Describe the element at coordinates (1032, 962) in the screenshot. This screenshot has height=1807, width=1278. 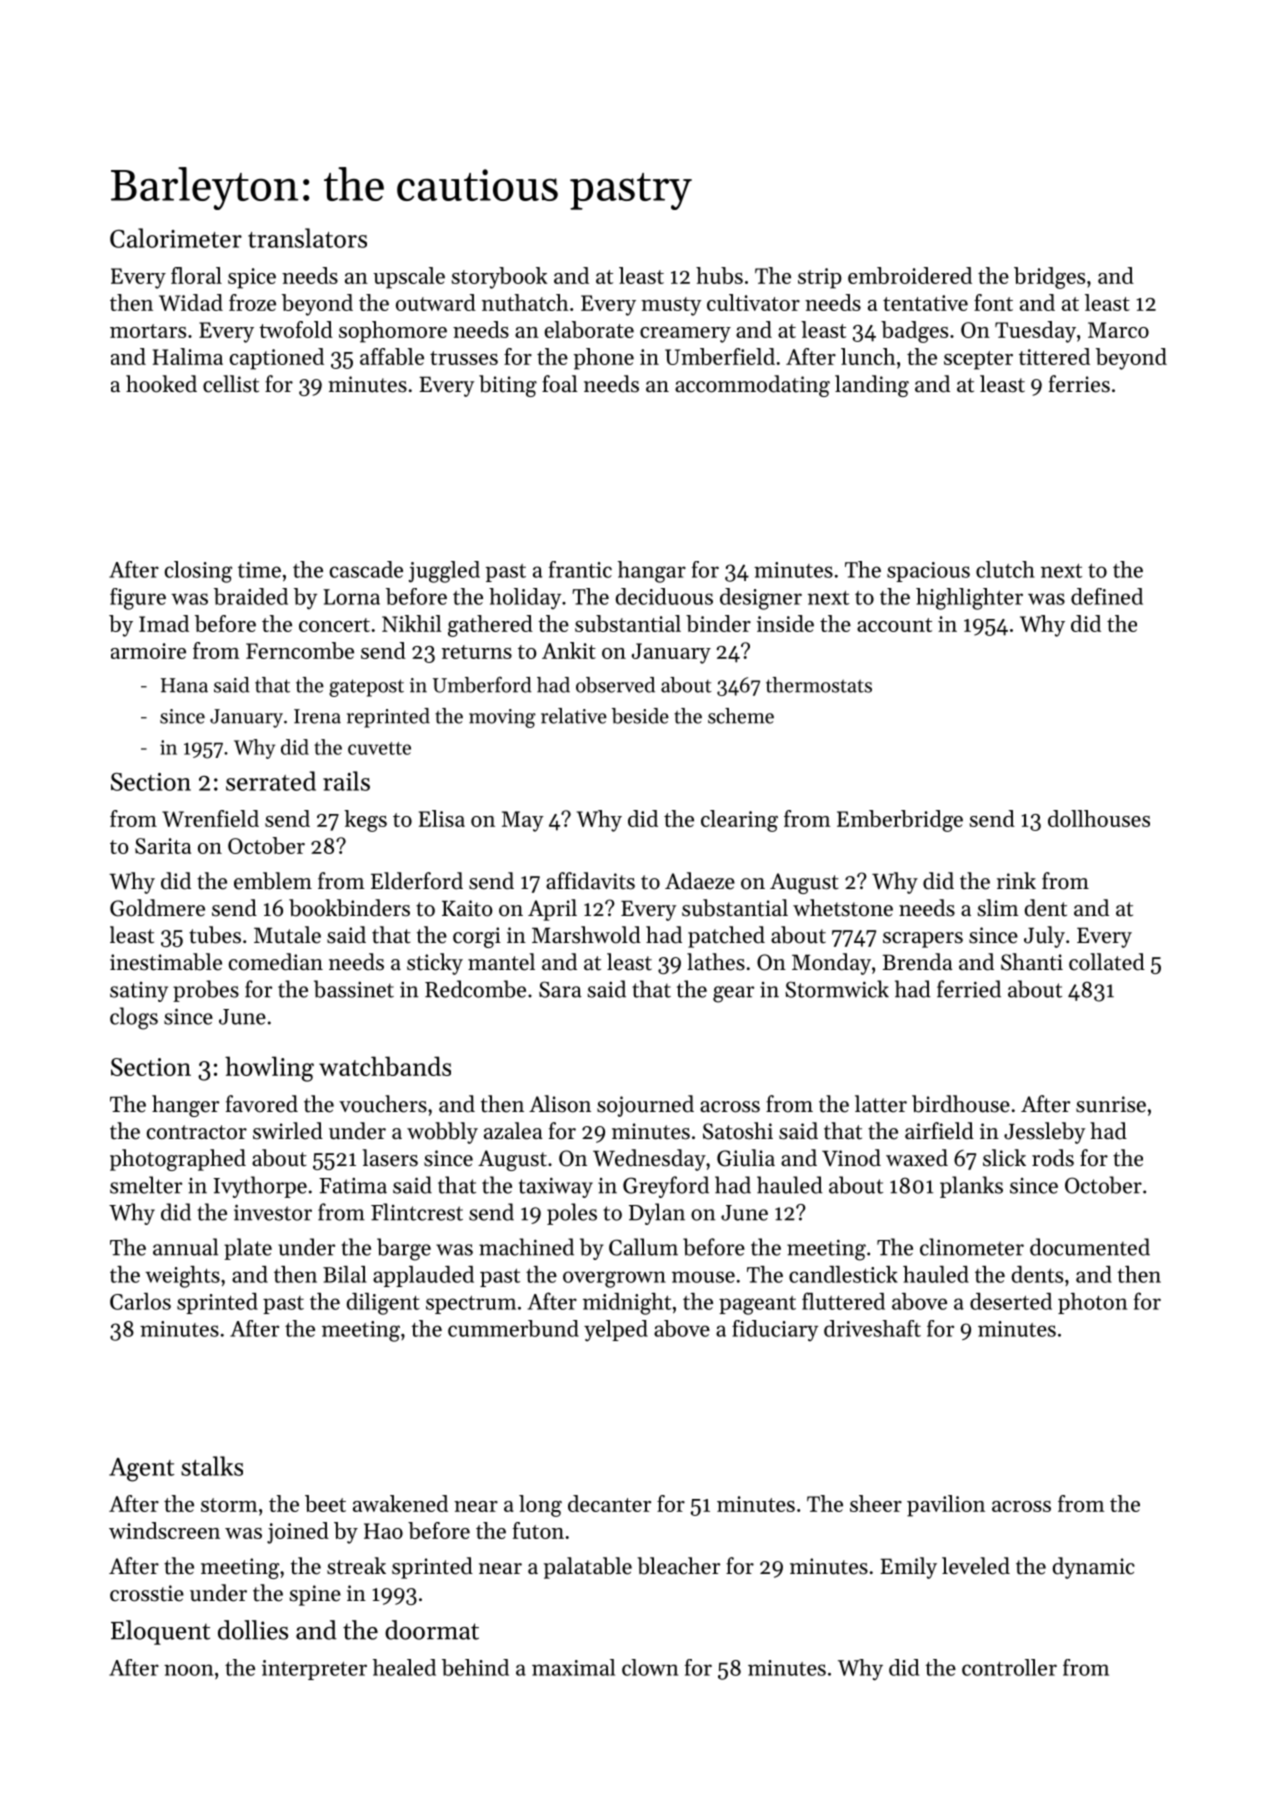
I see `Shanti` at that location.
